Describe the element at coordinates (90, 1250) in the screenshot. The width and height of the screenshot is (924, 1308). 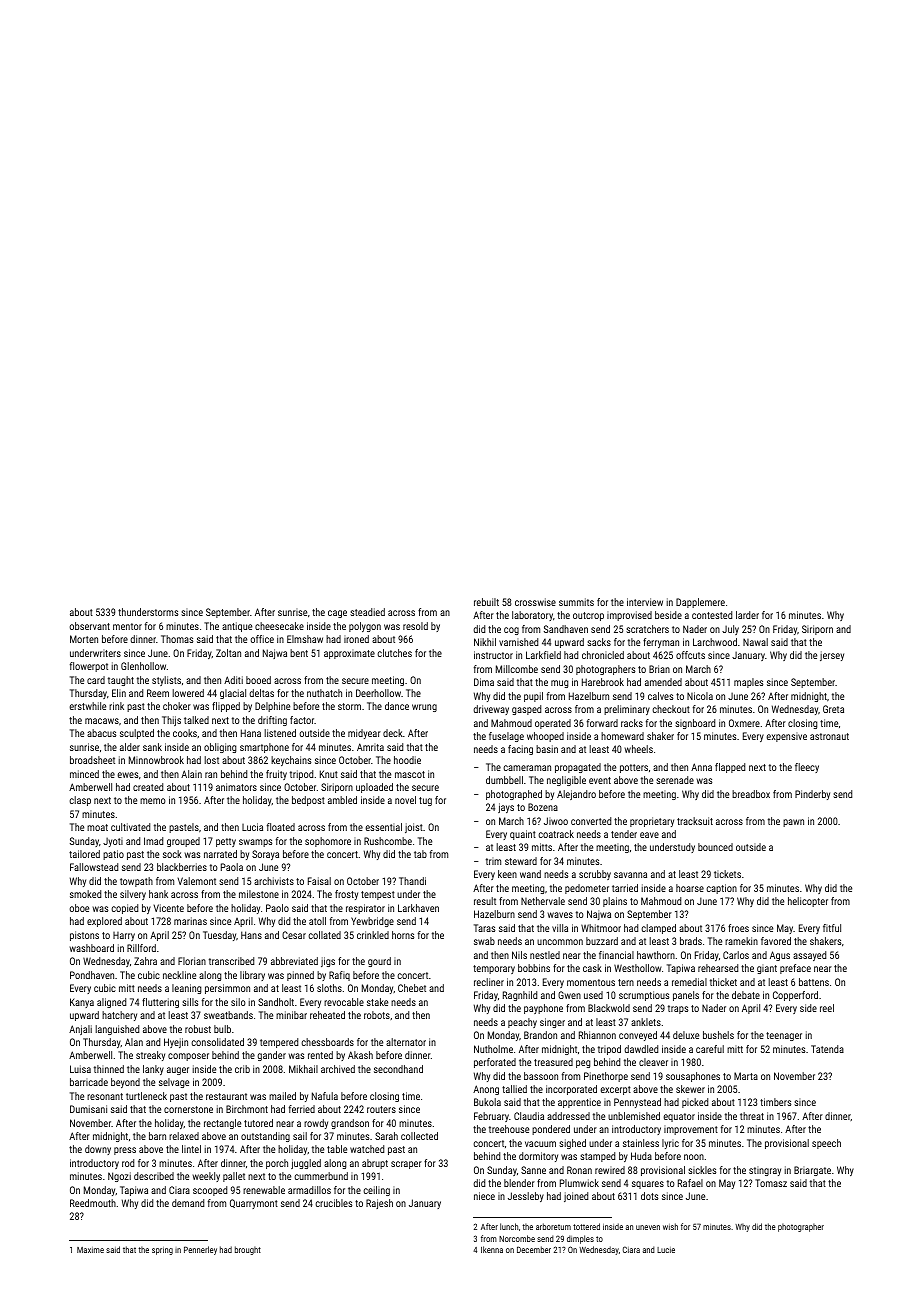
I see `Maxime` at that location.
